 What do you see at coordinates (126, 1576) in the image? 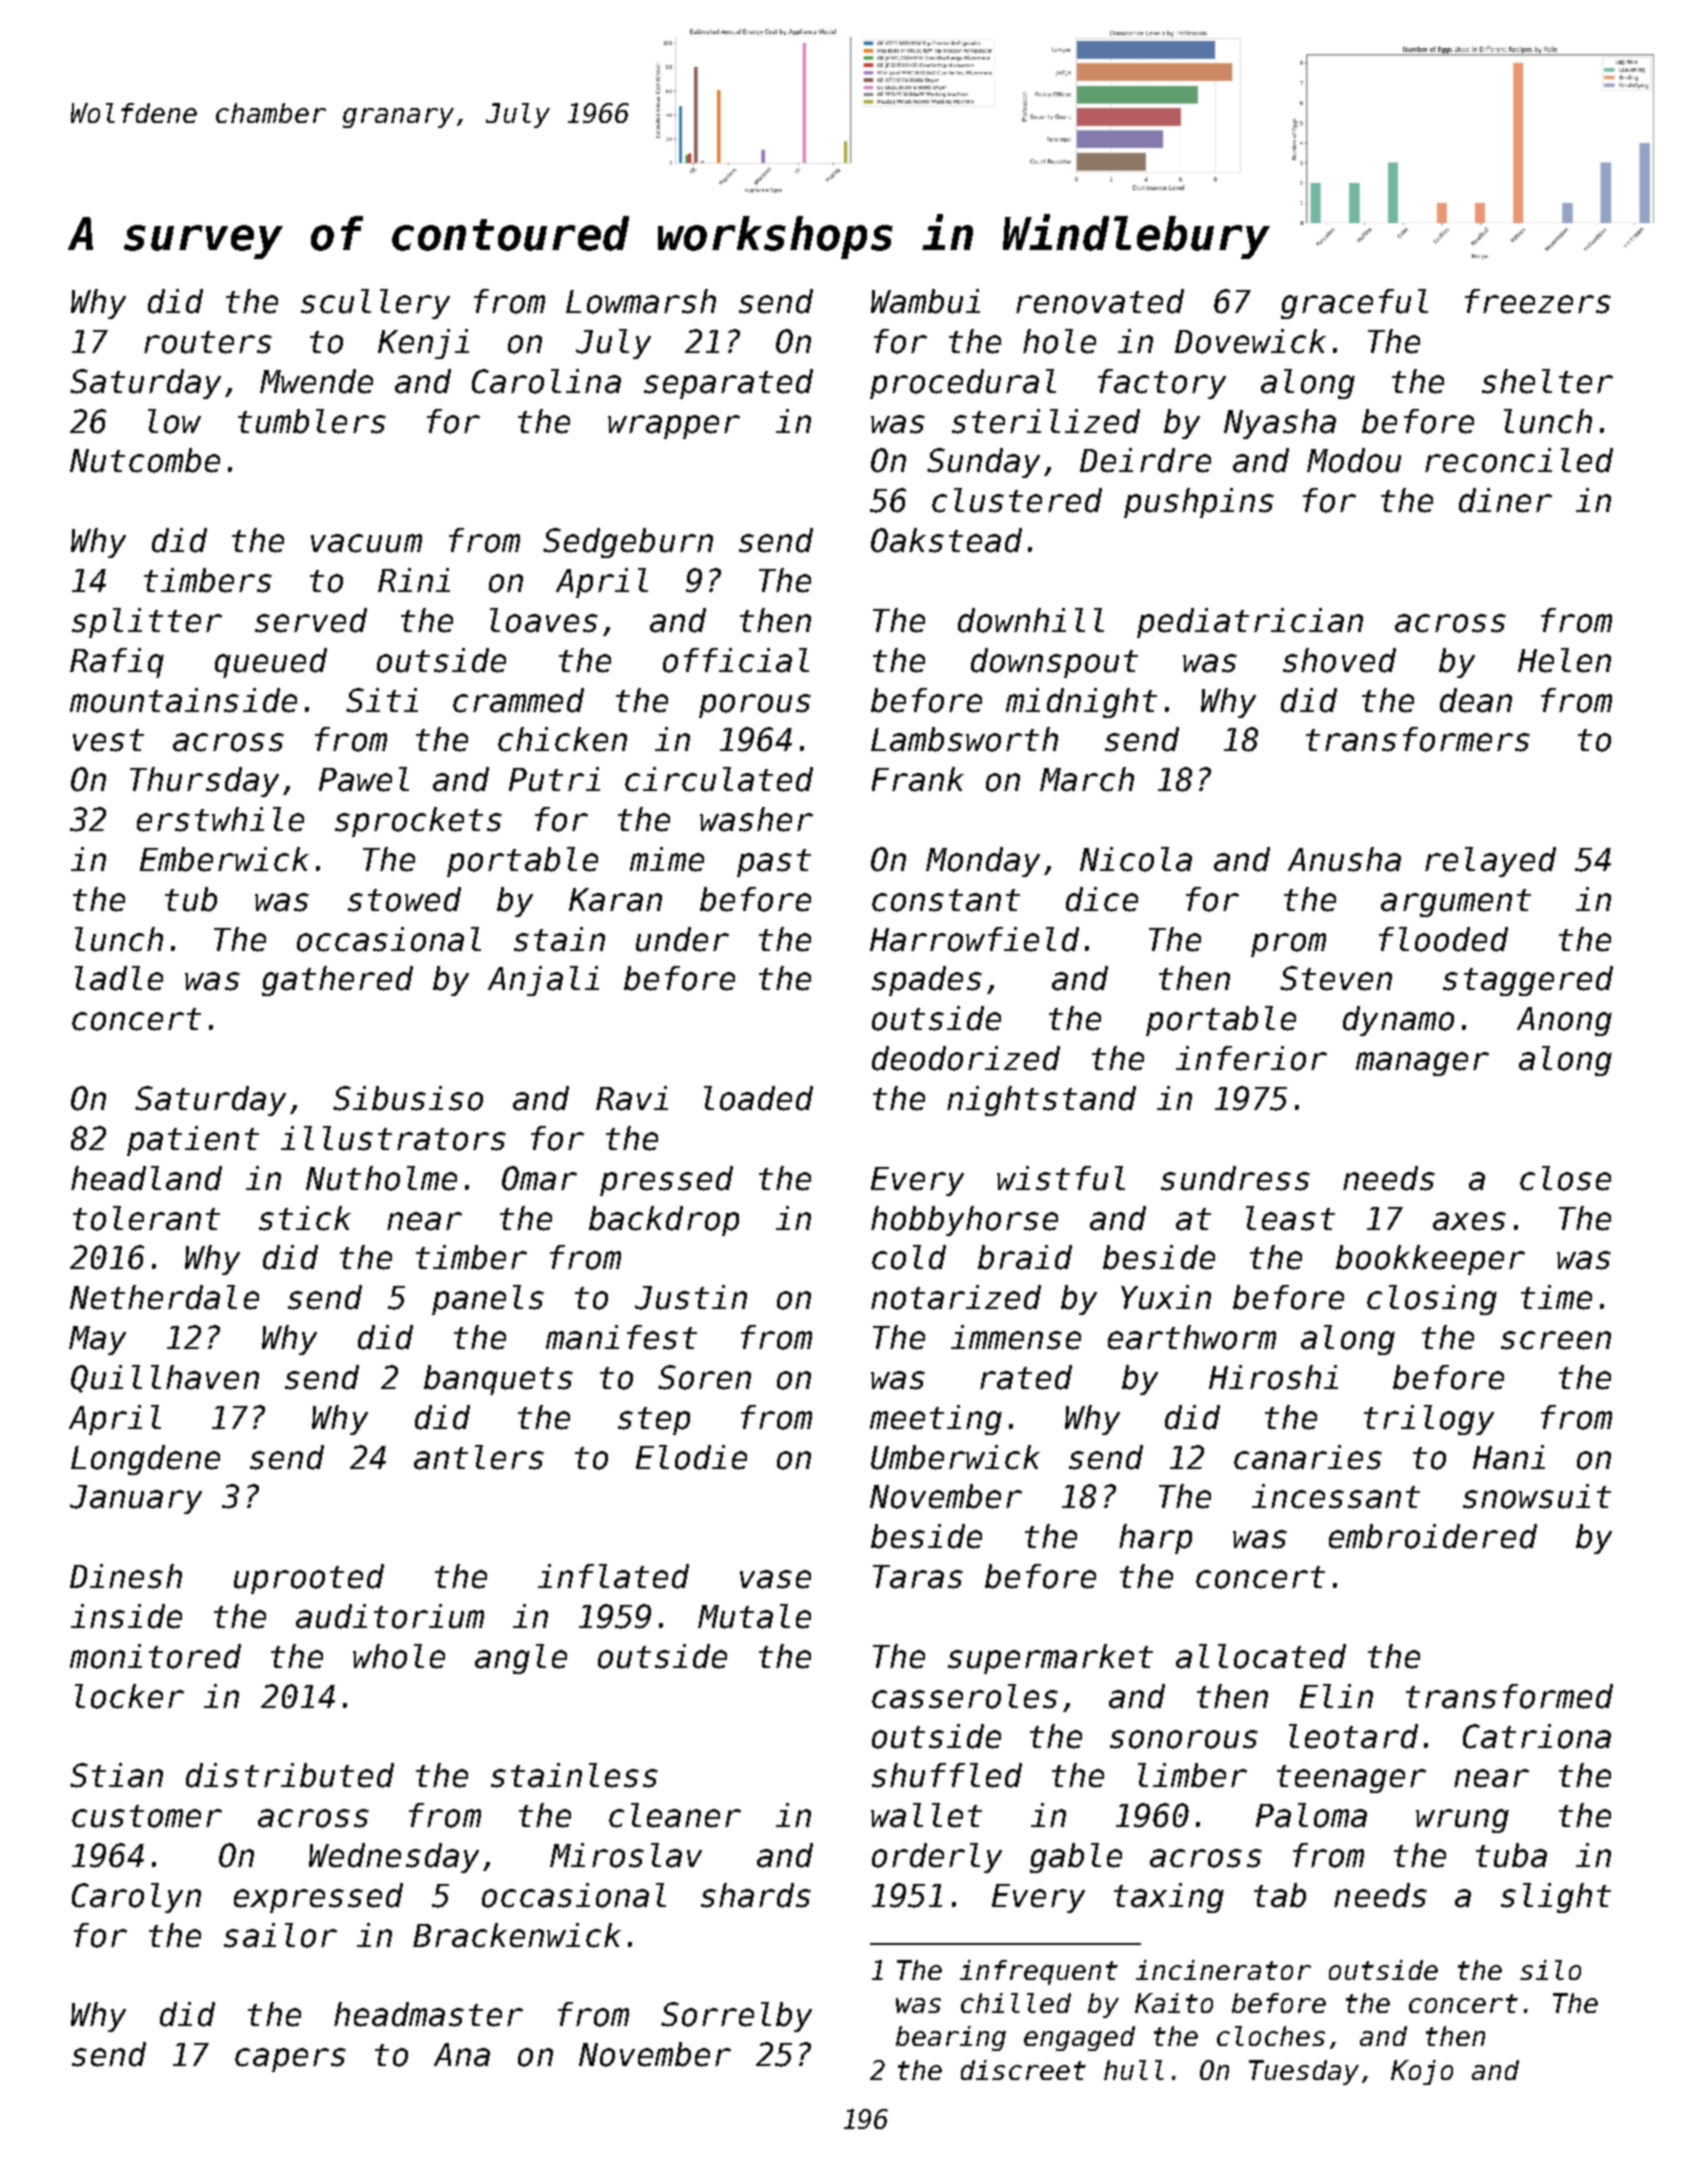
I see `Dinesh` at bounding box center [126, 1576].
